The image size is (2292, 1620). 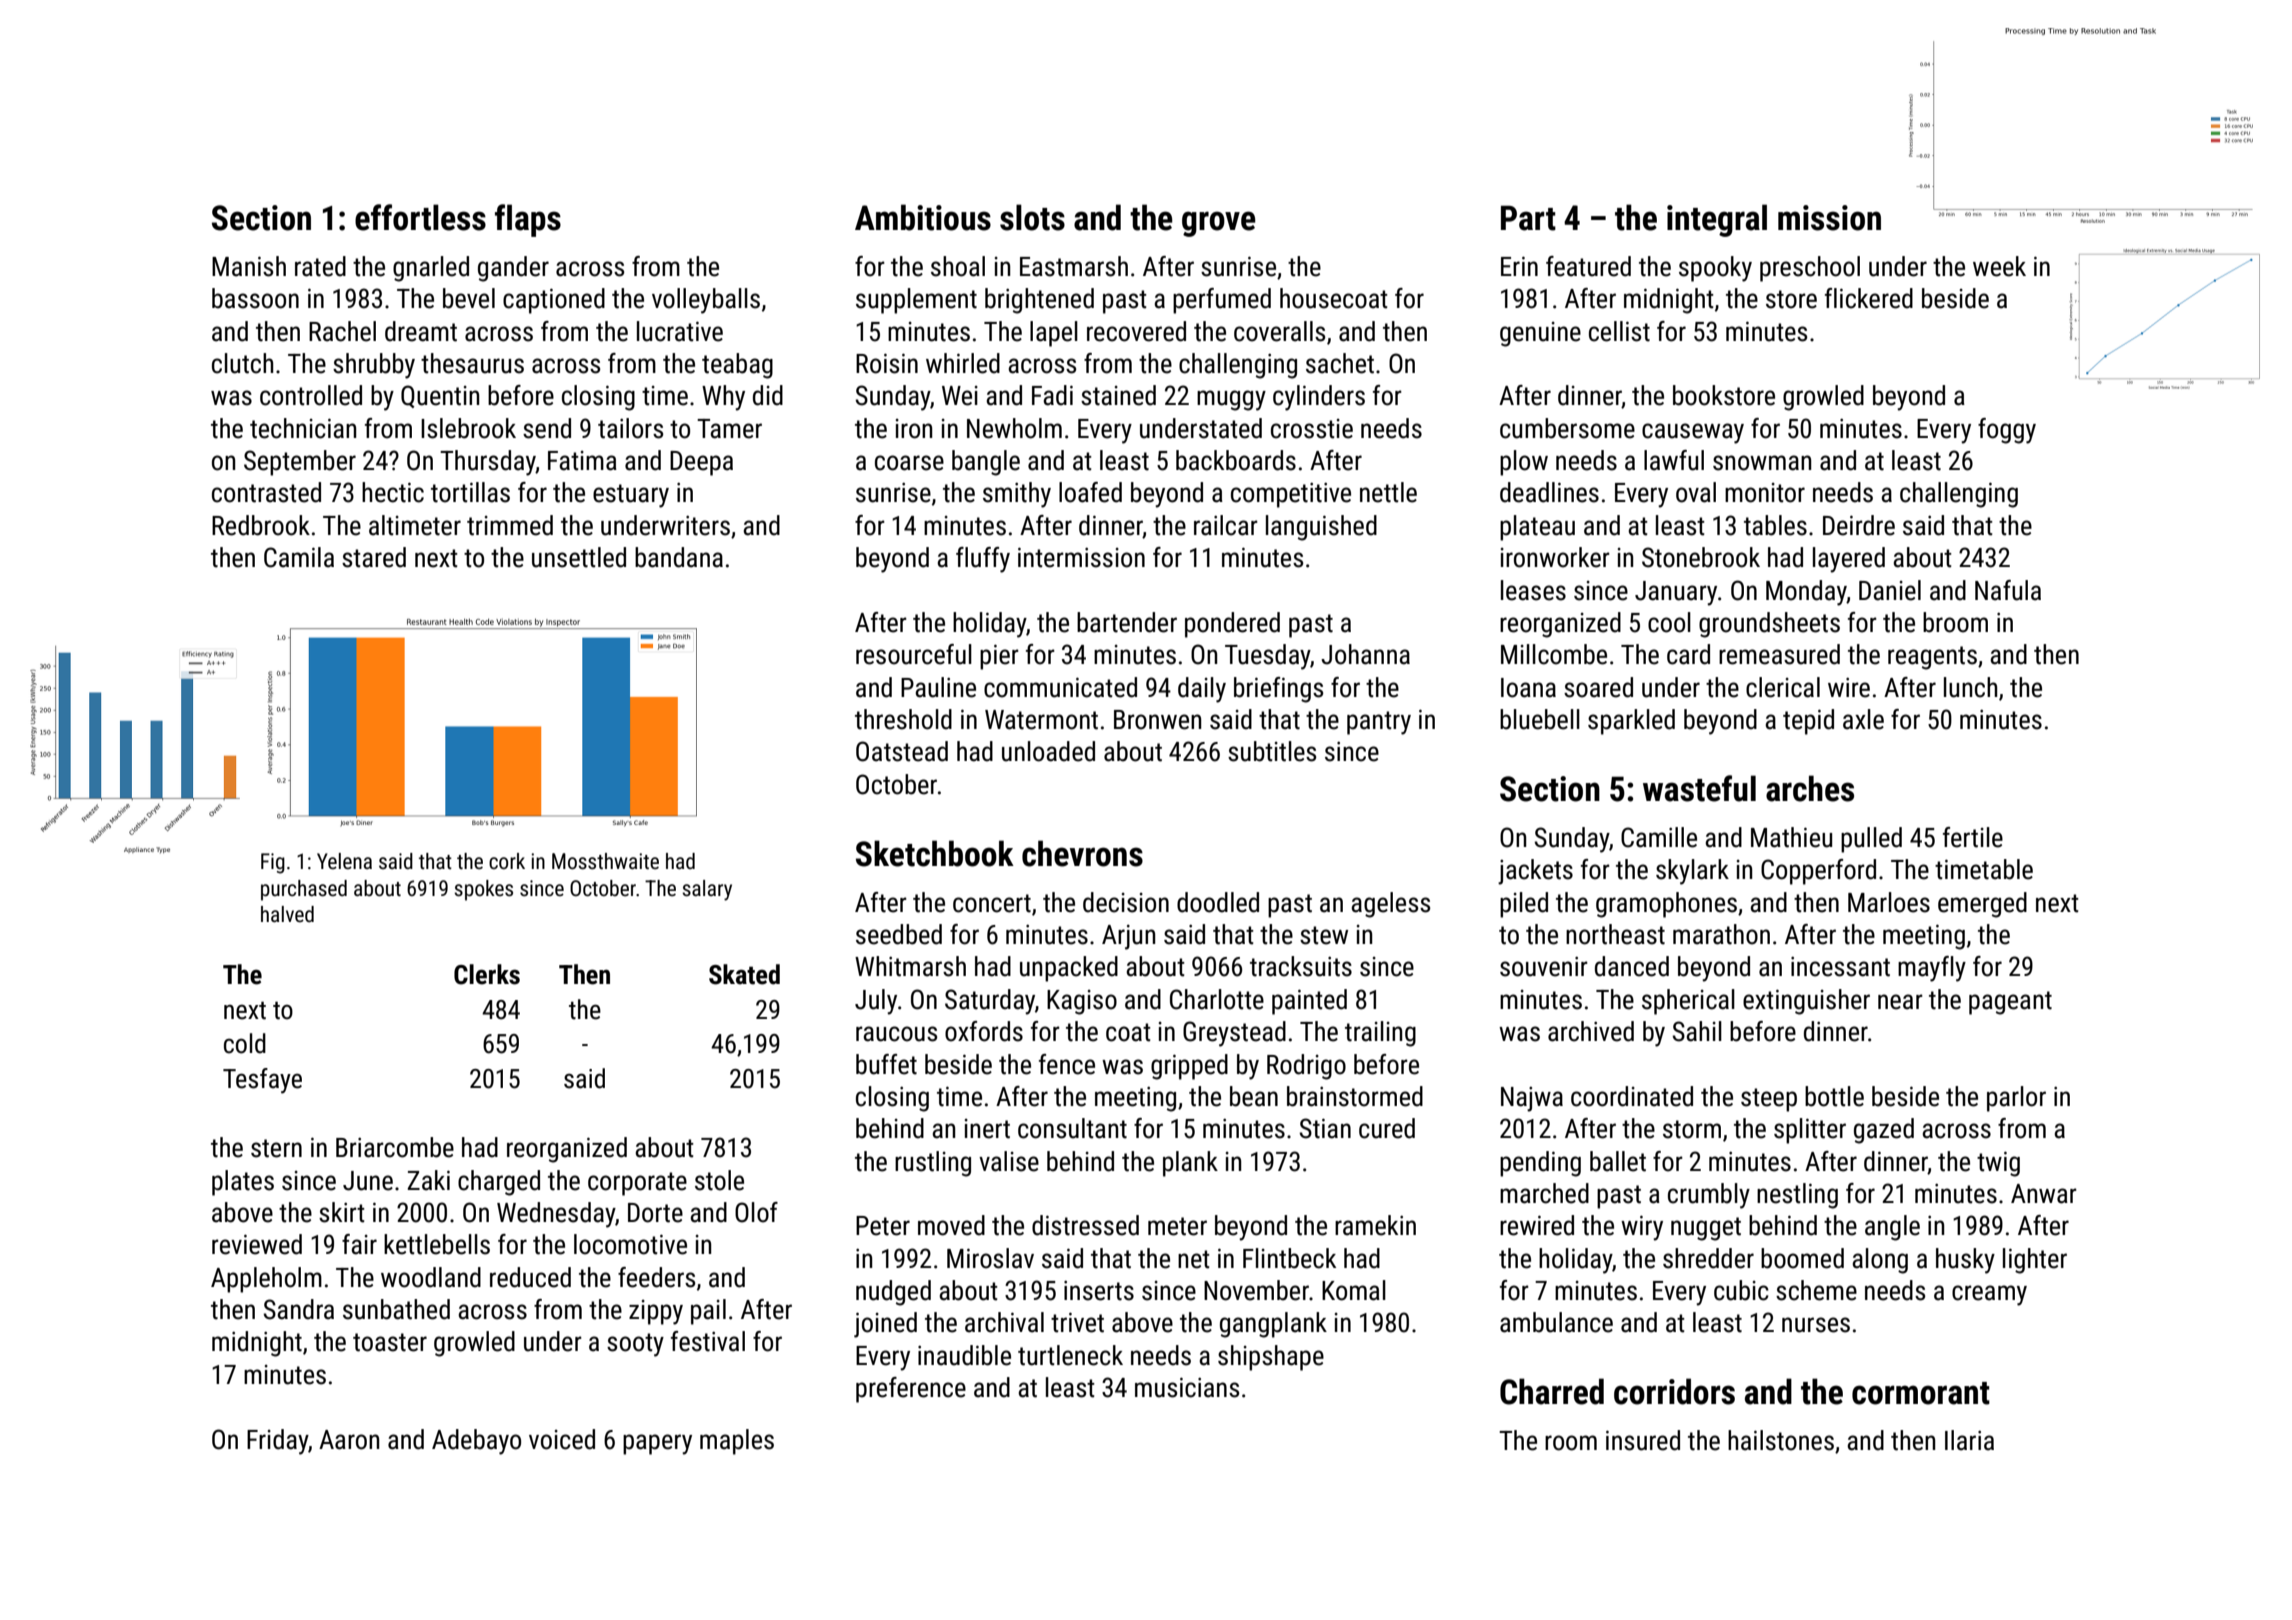 What do you see at coordinates (1157, 720) in the page?
I see `Bronwen` at bounding box center [1157, 720].
